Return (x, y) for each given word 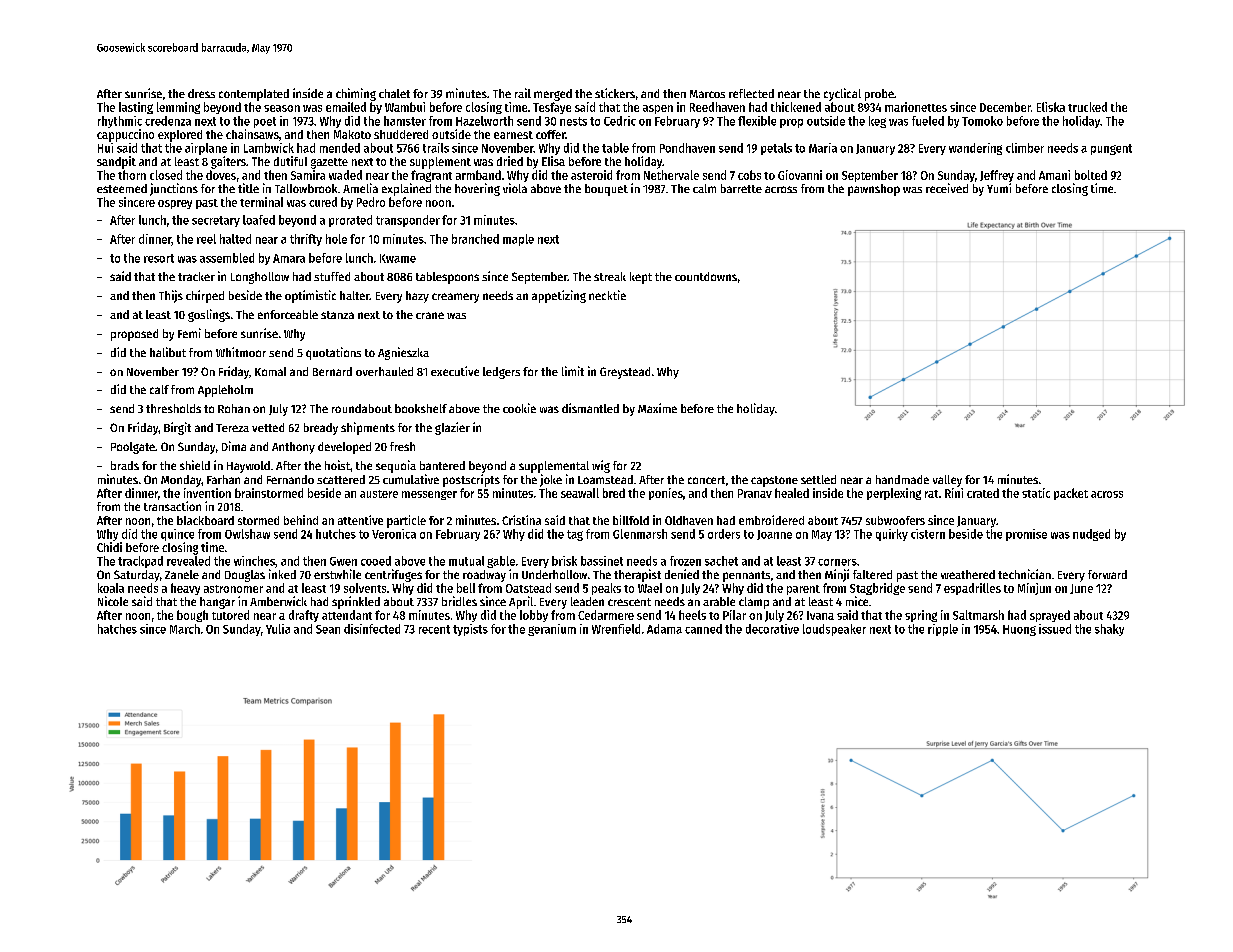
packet (1071, 494)
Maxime (657, 408)
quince (177, 535)
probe (879, 95)
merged (553, 95)
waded (345, 175)
